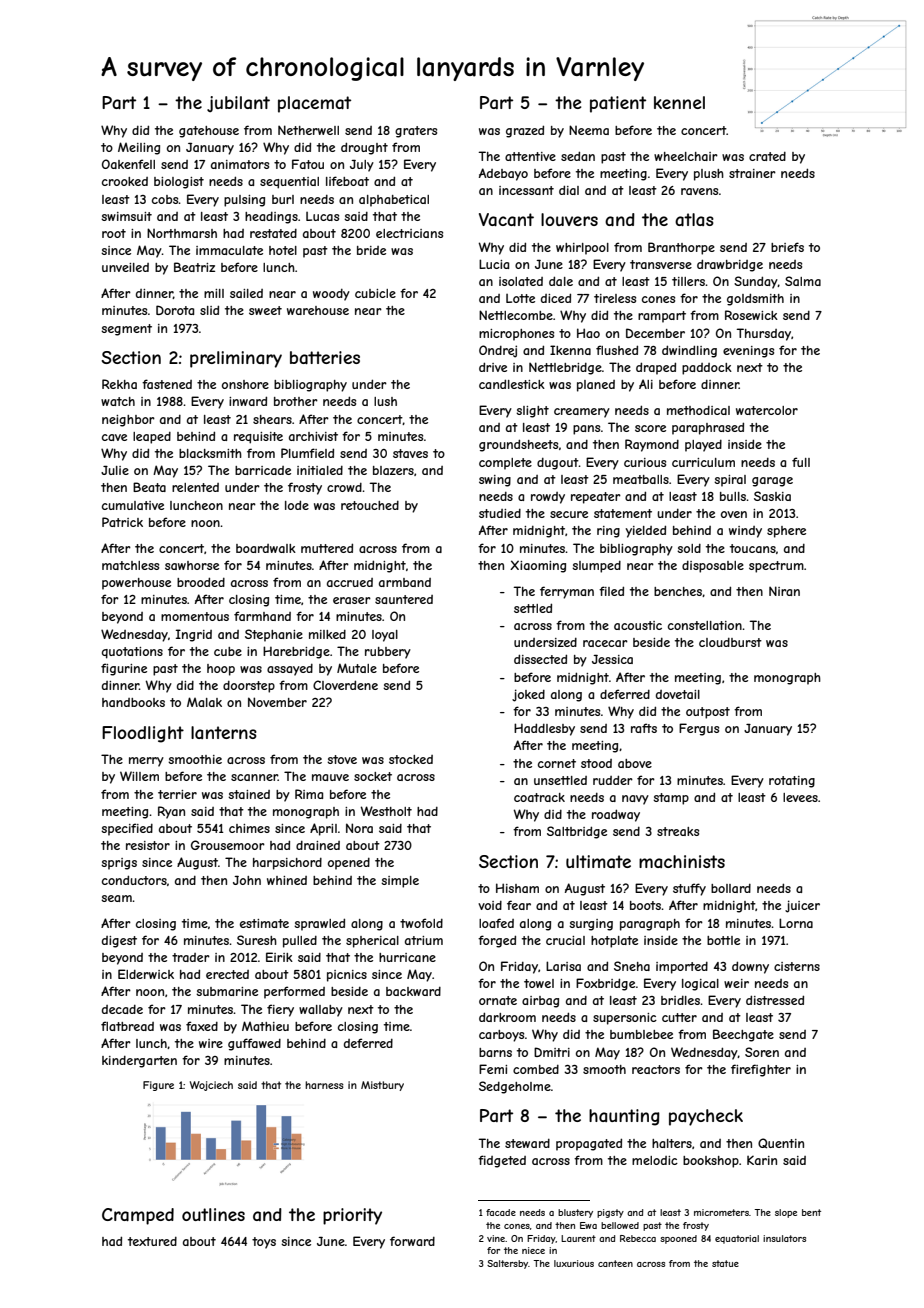 This page has width=924, height=1308. Describe the element at coordinates (800, 797) in the page. I see `levees` at that location.
